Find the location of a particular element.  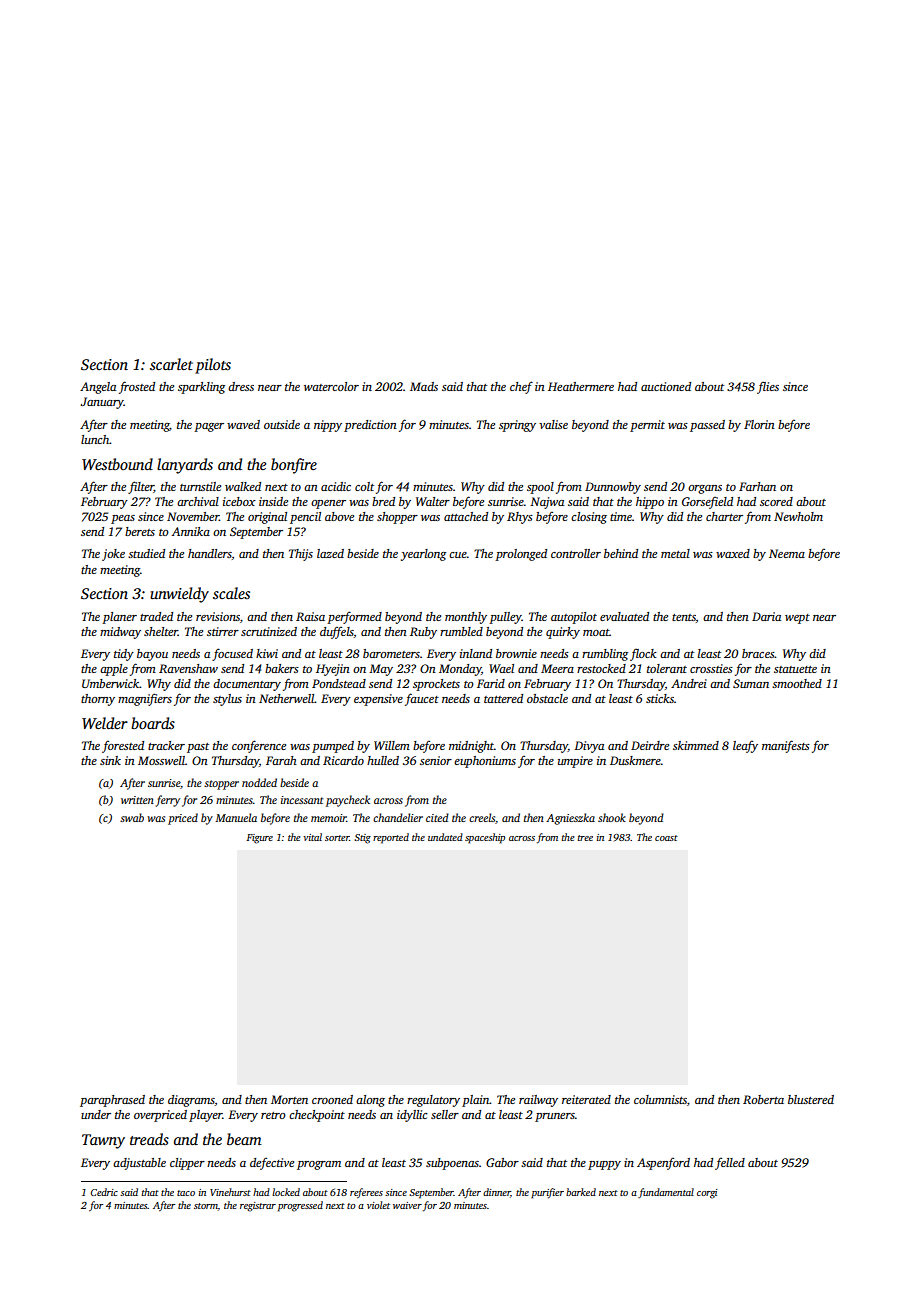

flies is located at coordinates (768, 388).
